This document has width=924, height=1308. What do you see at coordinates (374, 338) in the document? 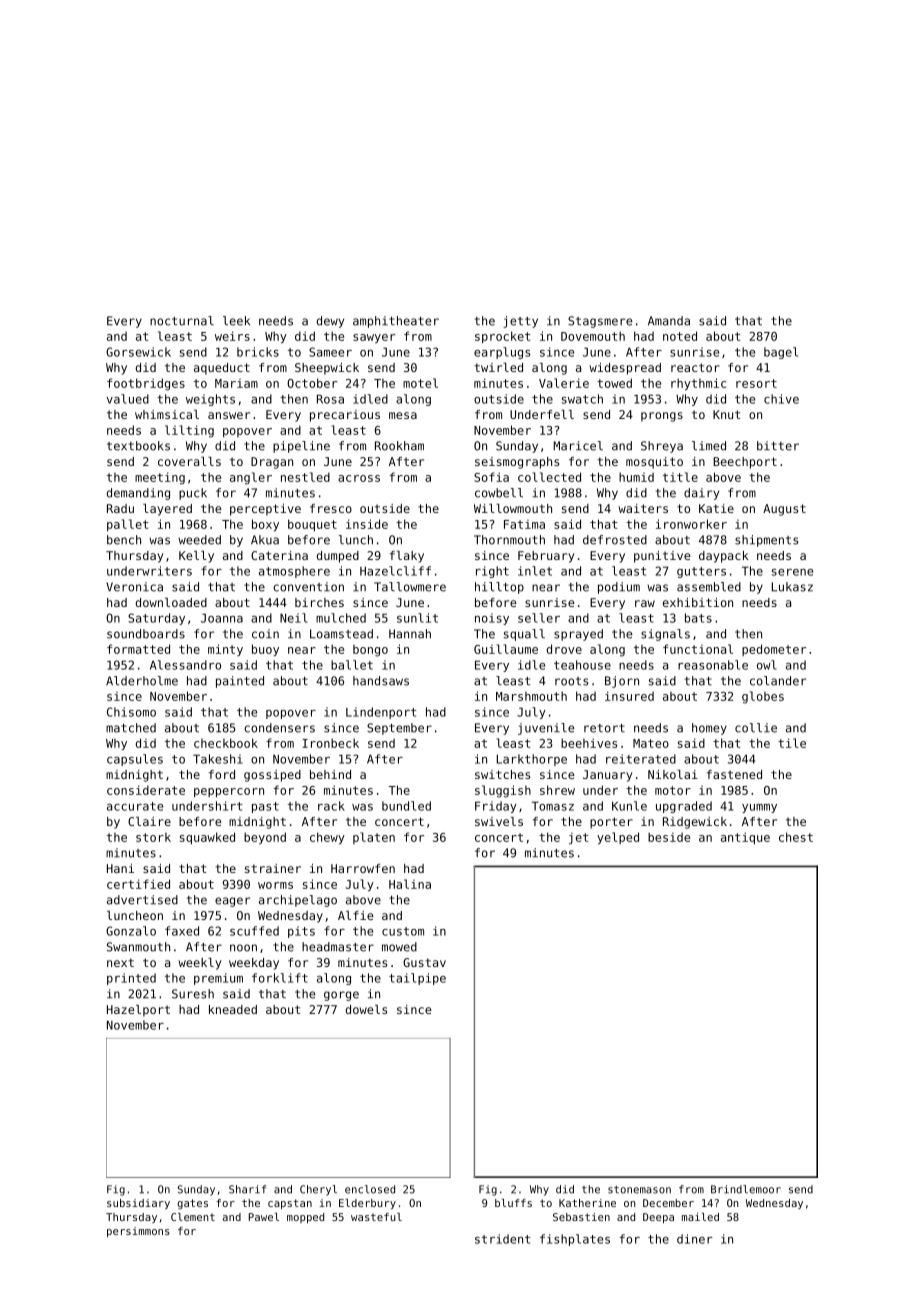
I see `sawyer` at bounding box center [374, 338].
